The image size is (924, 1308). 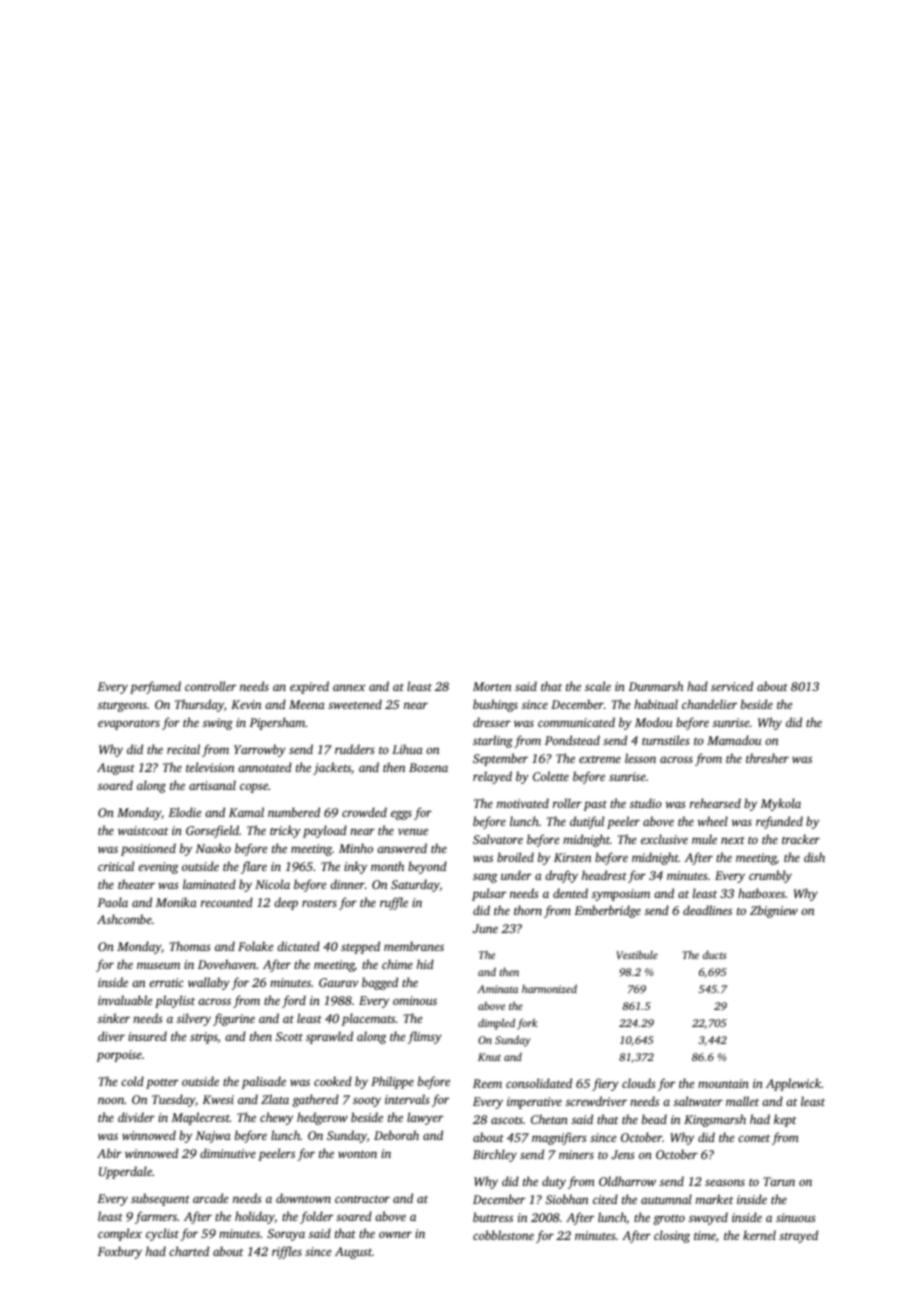 What do you see at coordinates (497, 989) in the screenshot?
I see `Aminata` at bounding box center [497, 989].
